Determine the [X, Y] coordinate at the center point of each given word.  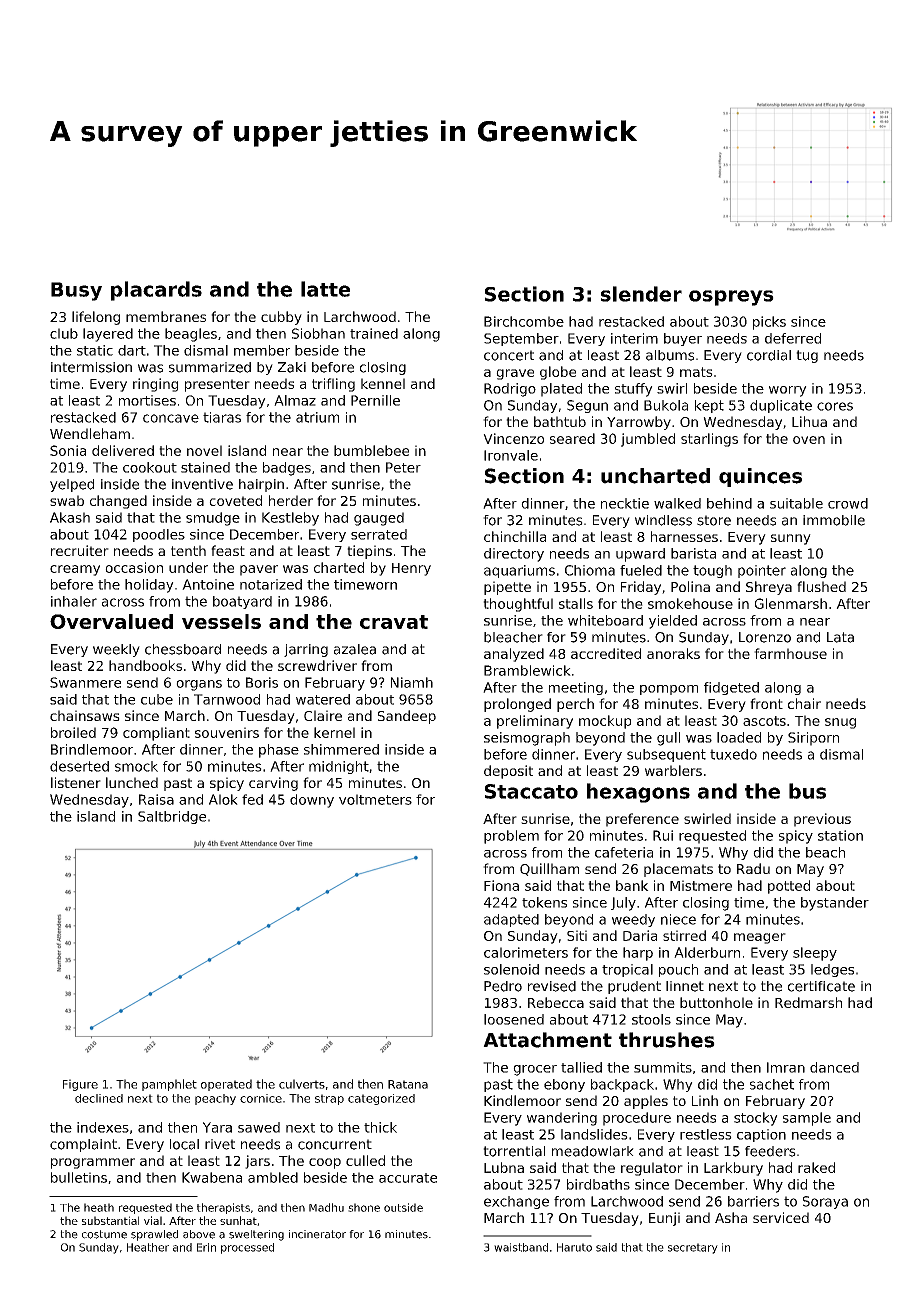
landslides [594, 1134]
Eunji [664, 1219]
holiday [149, 586]
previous [822, 820]
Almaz [295, 400]
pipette [507, 588]
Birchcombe [524, 321]
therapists [223, 1208]
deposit [508, 772]
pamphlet [169, 1085]
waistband [521, 1247]
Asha [731, 1217]
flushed [821, 586]
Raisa [156, 799]
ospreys [731, 298]
